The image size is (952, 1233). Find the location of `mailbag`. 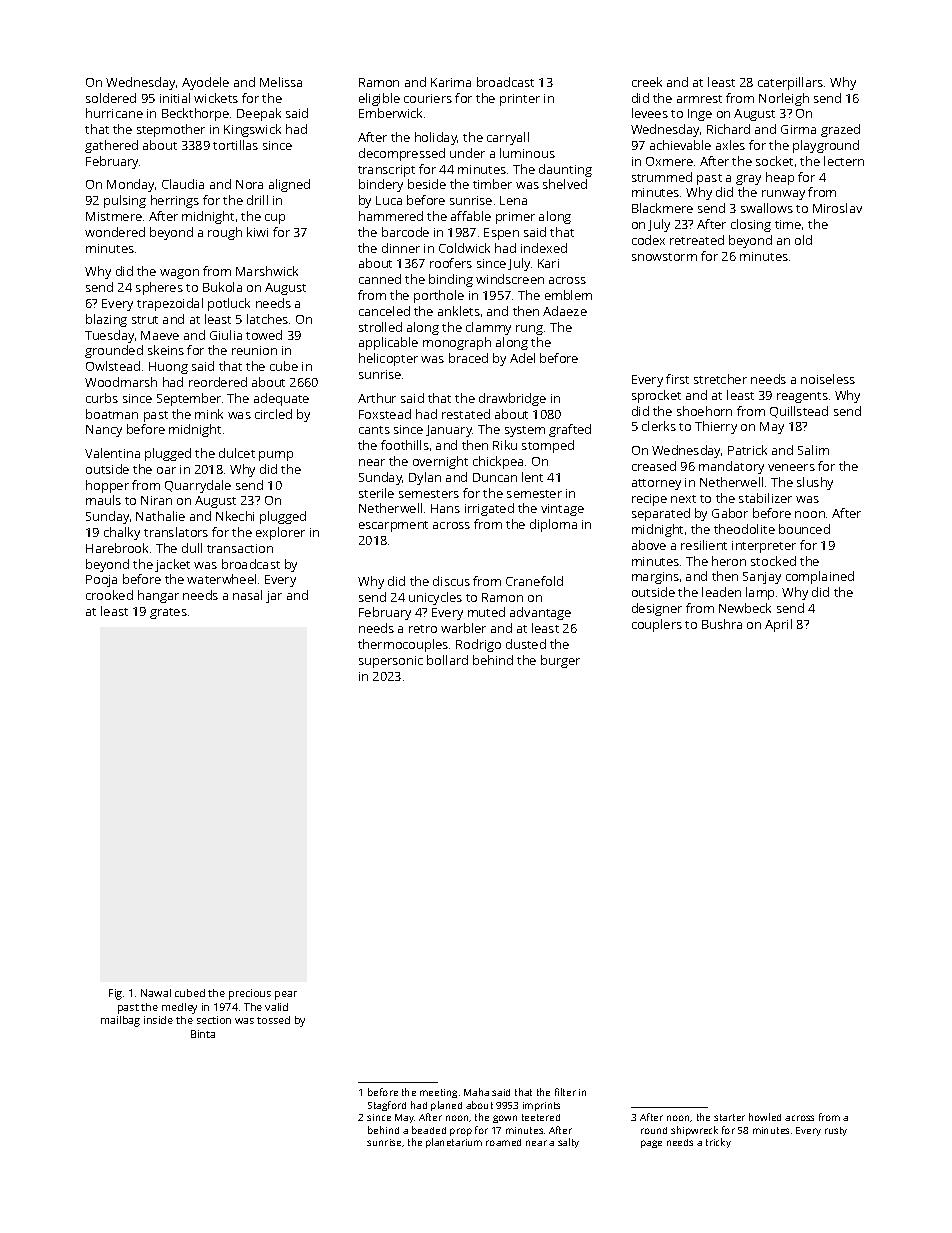

mailbag is located at coordinates (120, 1021).
